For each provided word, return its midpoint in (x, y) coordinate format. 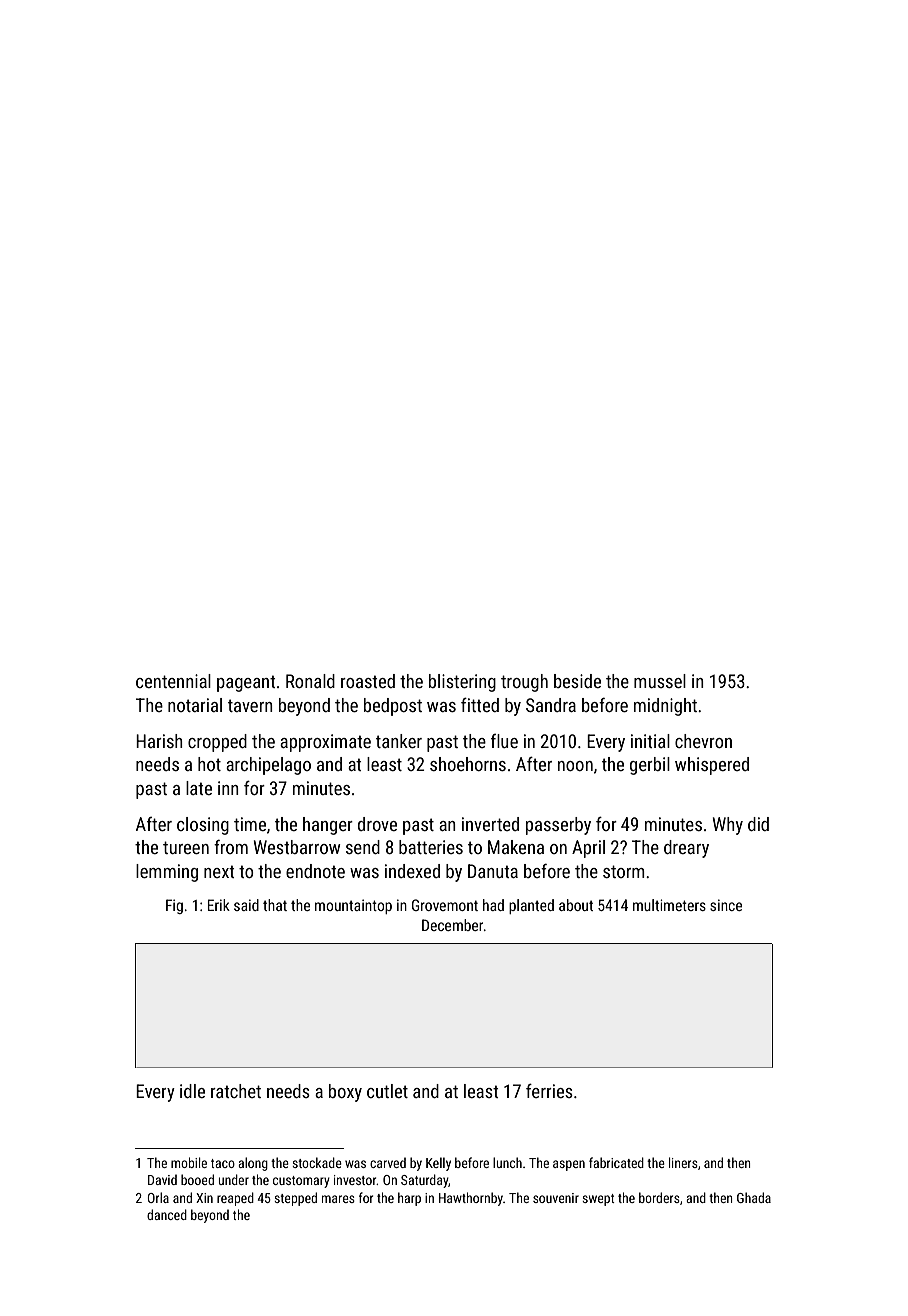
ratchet (236, 1091)
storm (624, 871)
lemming (167, 873)
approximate (325, 743)
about (576, 905)
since (726, 905)
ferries (549, 1091)
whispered (712, 766)
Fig (174, 906)
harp (409, 1199)
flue (504, 741)
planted (531, 906)
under (234, 1179)
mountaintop (353, 906)
